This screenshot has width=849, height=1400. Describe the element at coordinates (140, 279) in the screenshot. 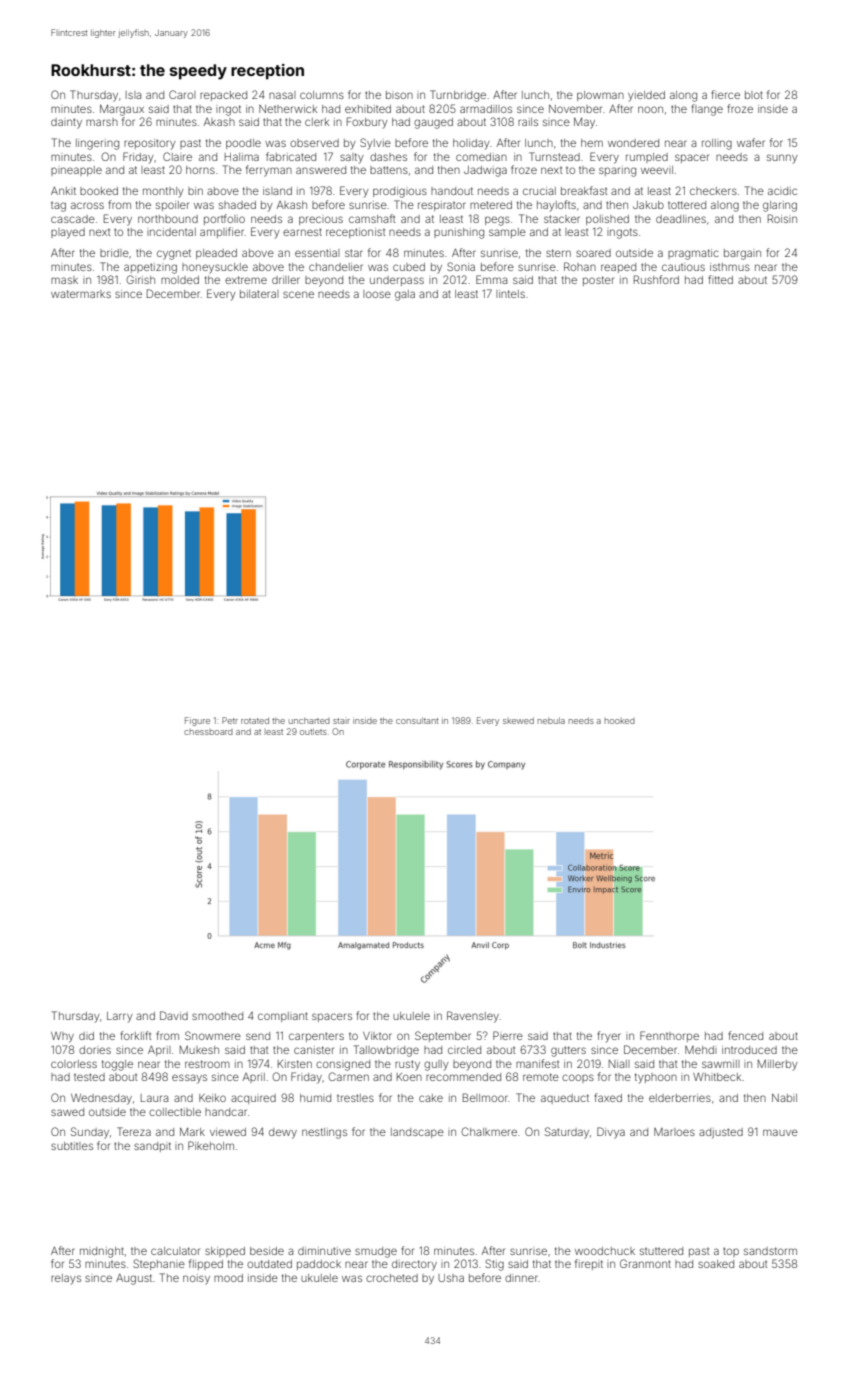

I see `Girish` at that location.
